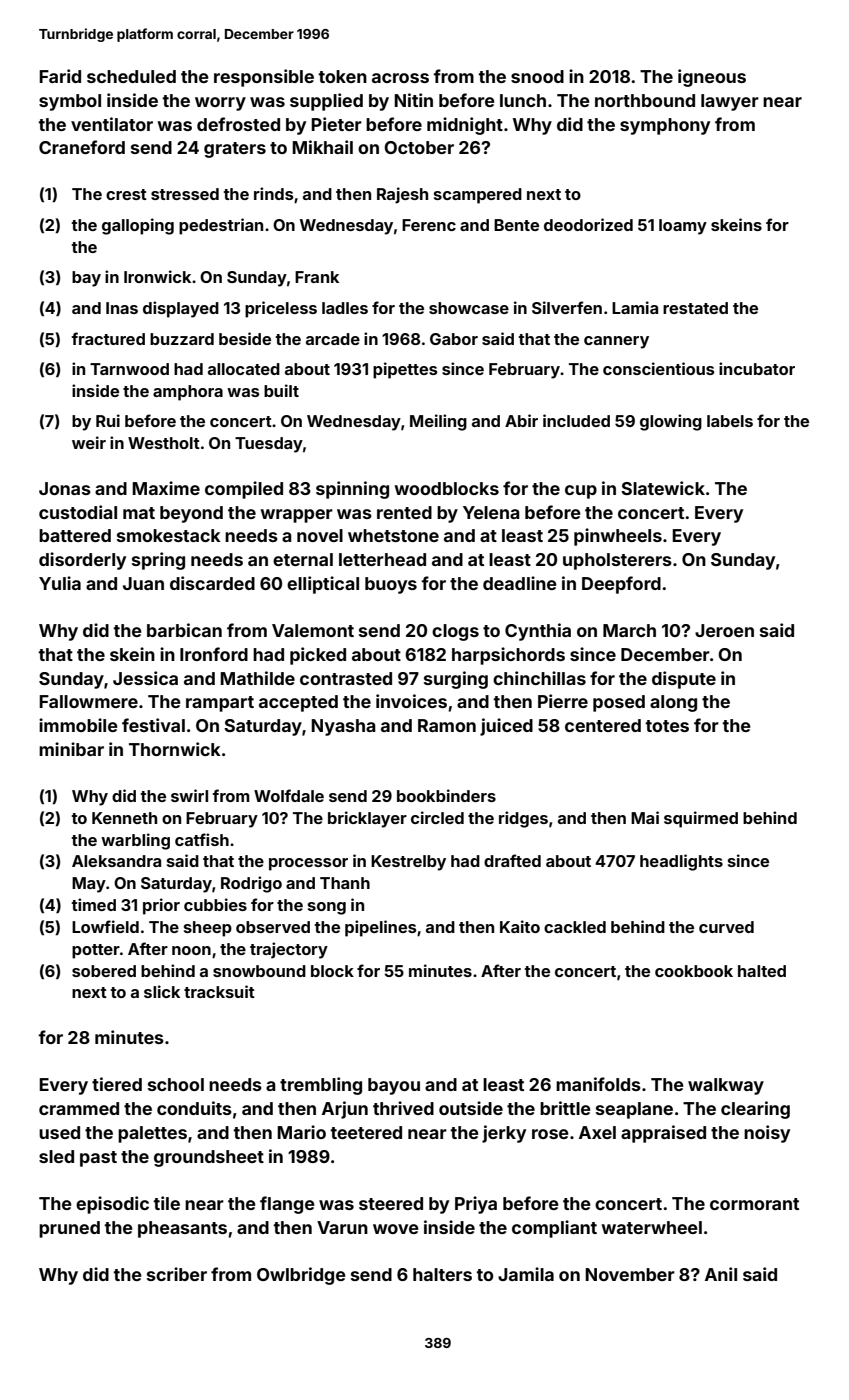 Image resolution: width=849 pixels, height=1400 pixels. What do you see at coordinates (521, 420) in the page?
I see `Abir` at bounding box center [521, 420].
